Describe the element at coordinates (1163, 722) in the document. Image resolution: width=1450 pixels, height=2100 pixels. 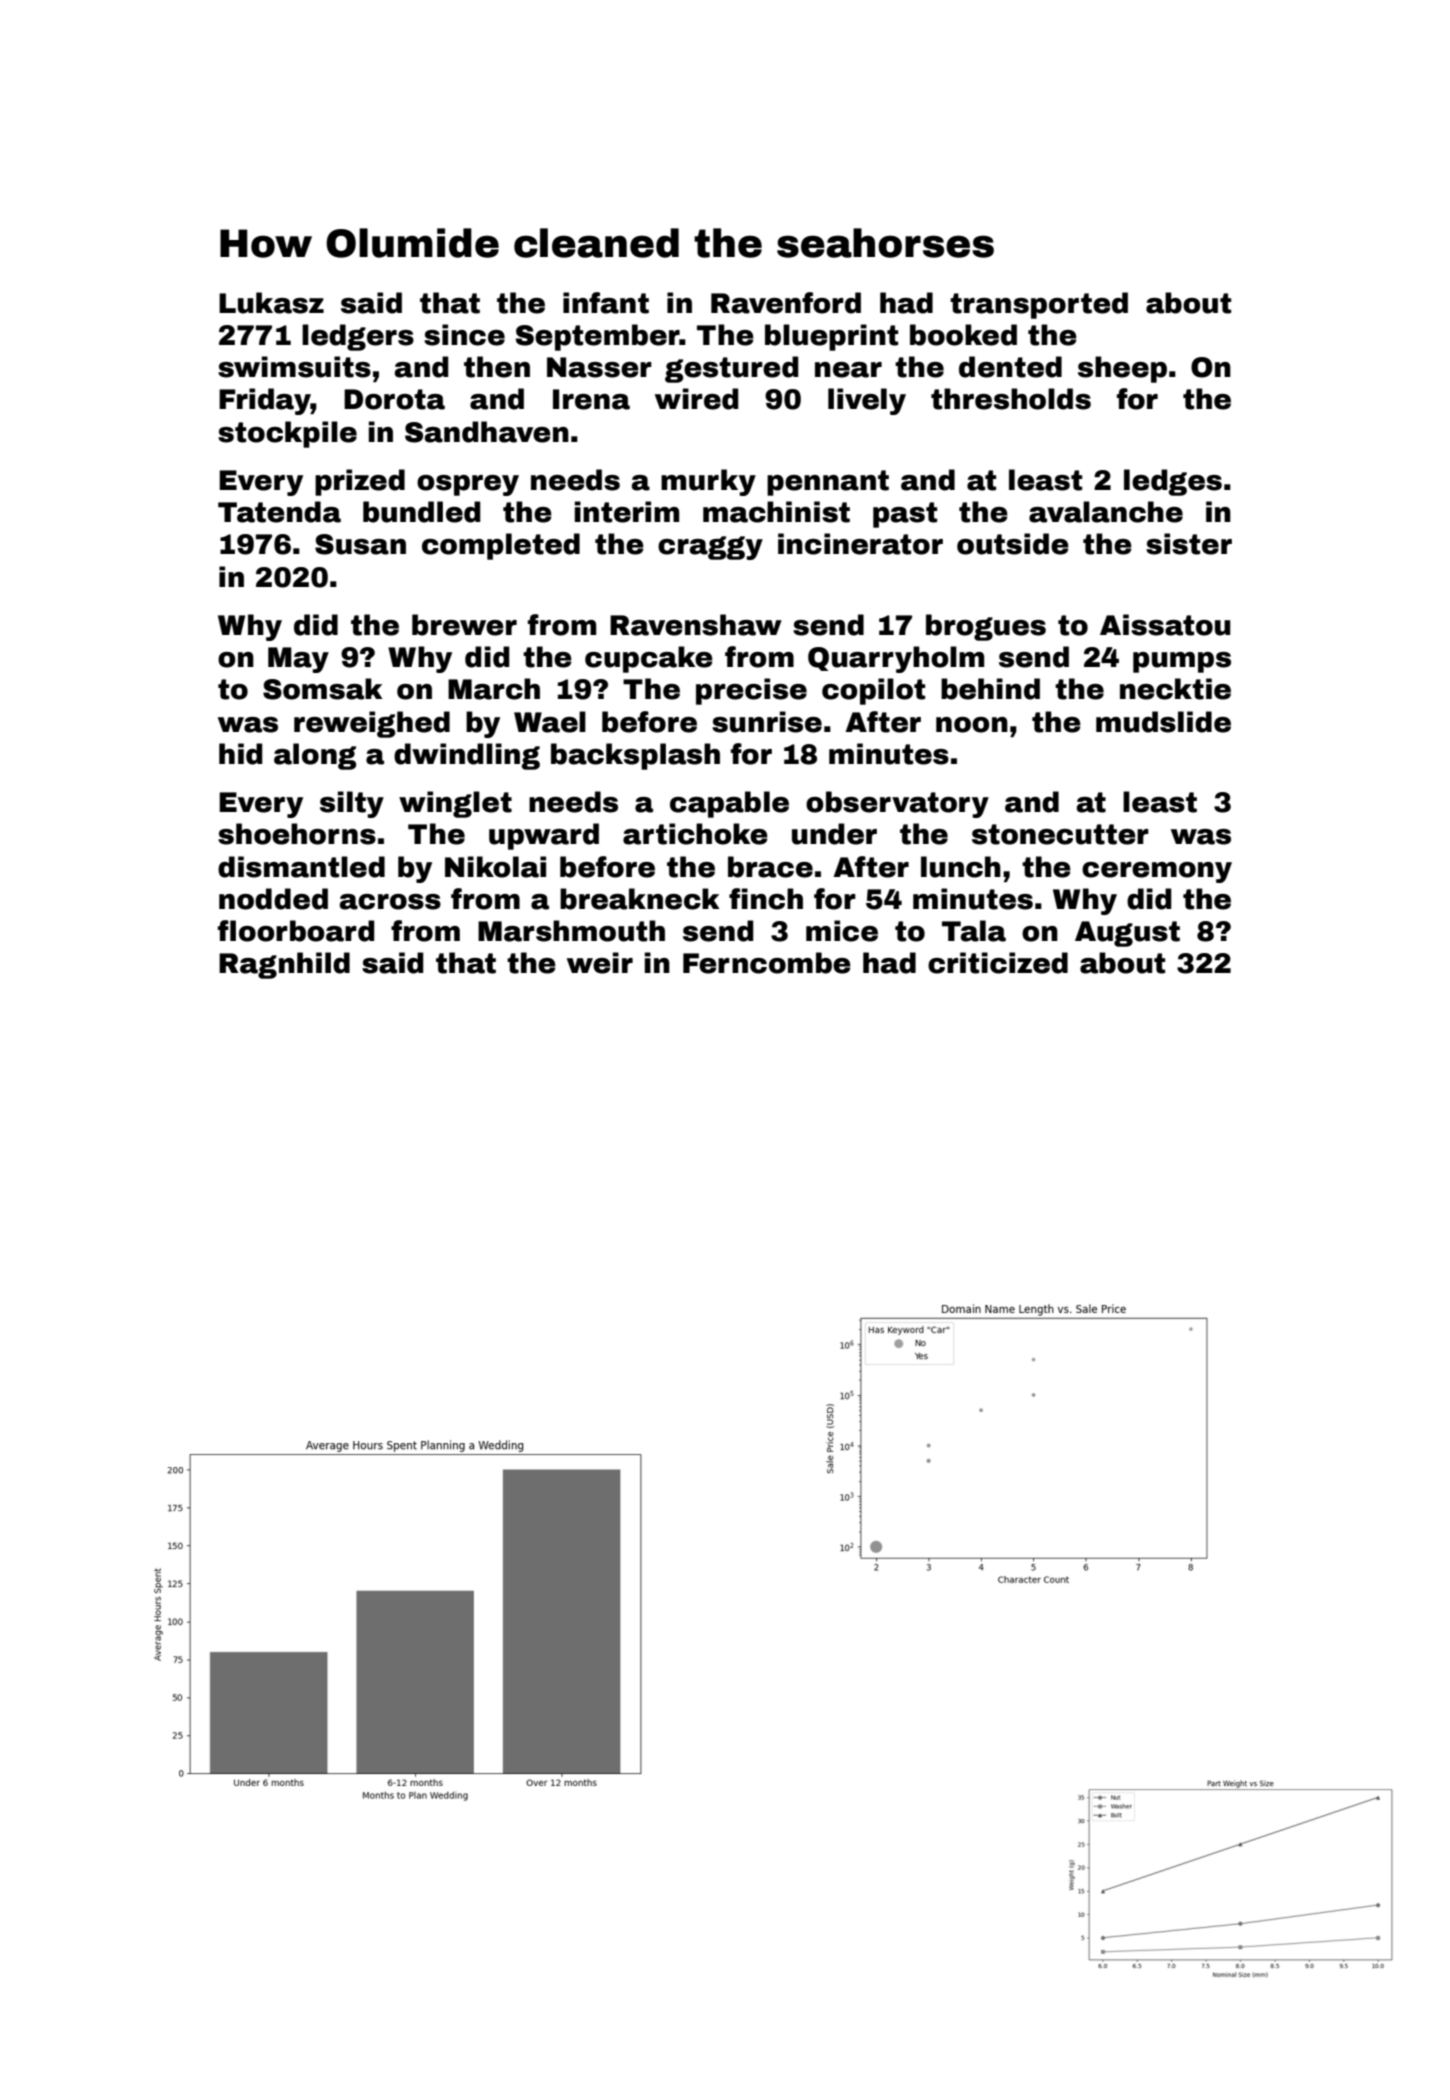
I see `mudslide` at that location.
